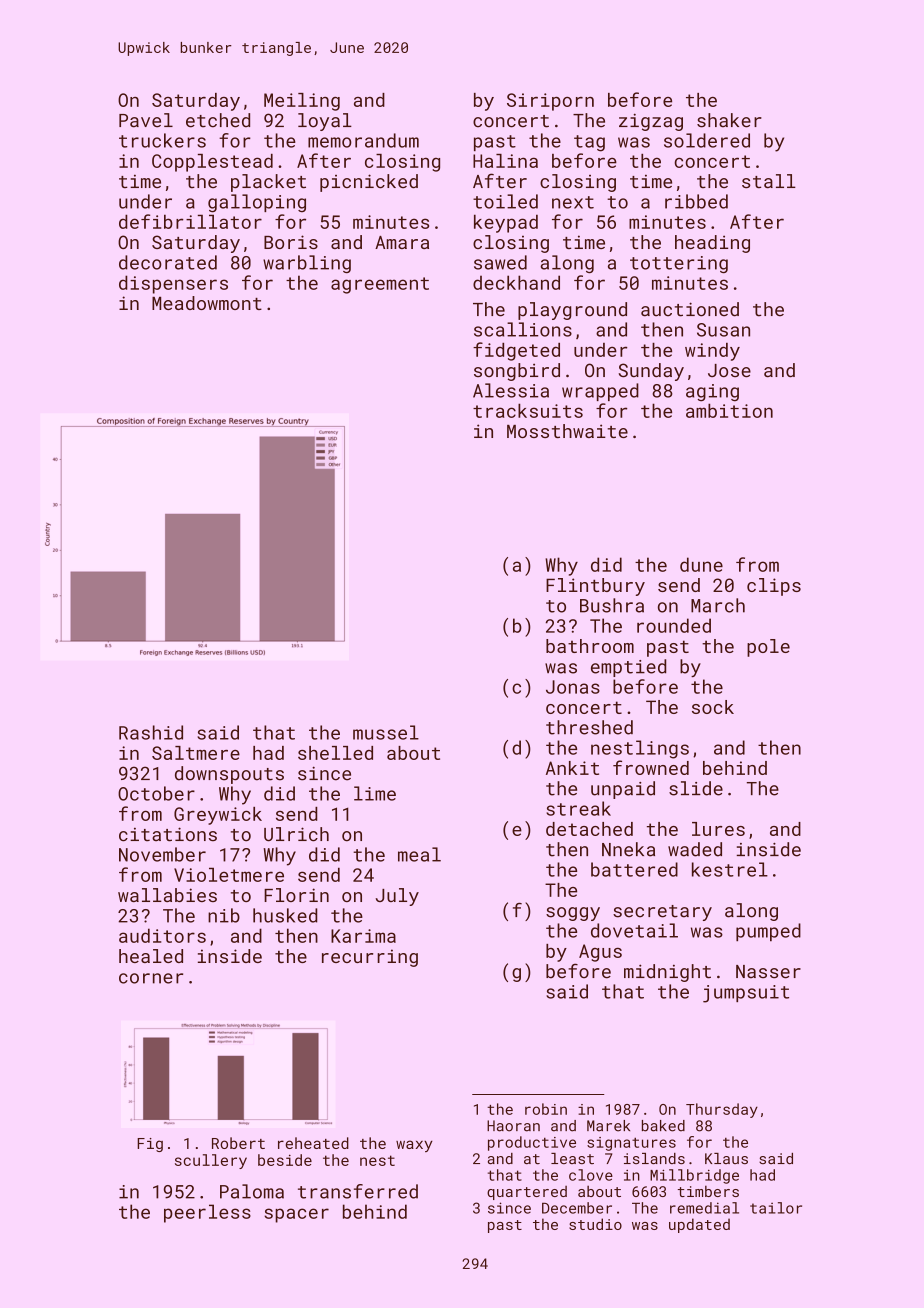 Image resolution: width=924 pixels, height=1308 pixels. Describe the element at coordinates (151, 978) in the screenshot. I see `corner` at that location.
